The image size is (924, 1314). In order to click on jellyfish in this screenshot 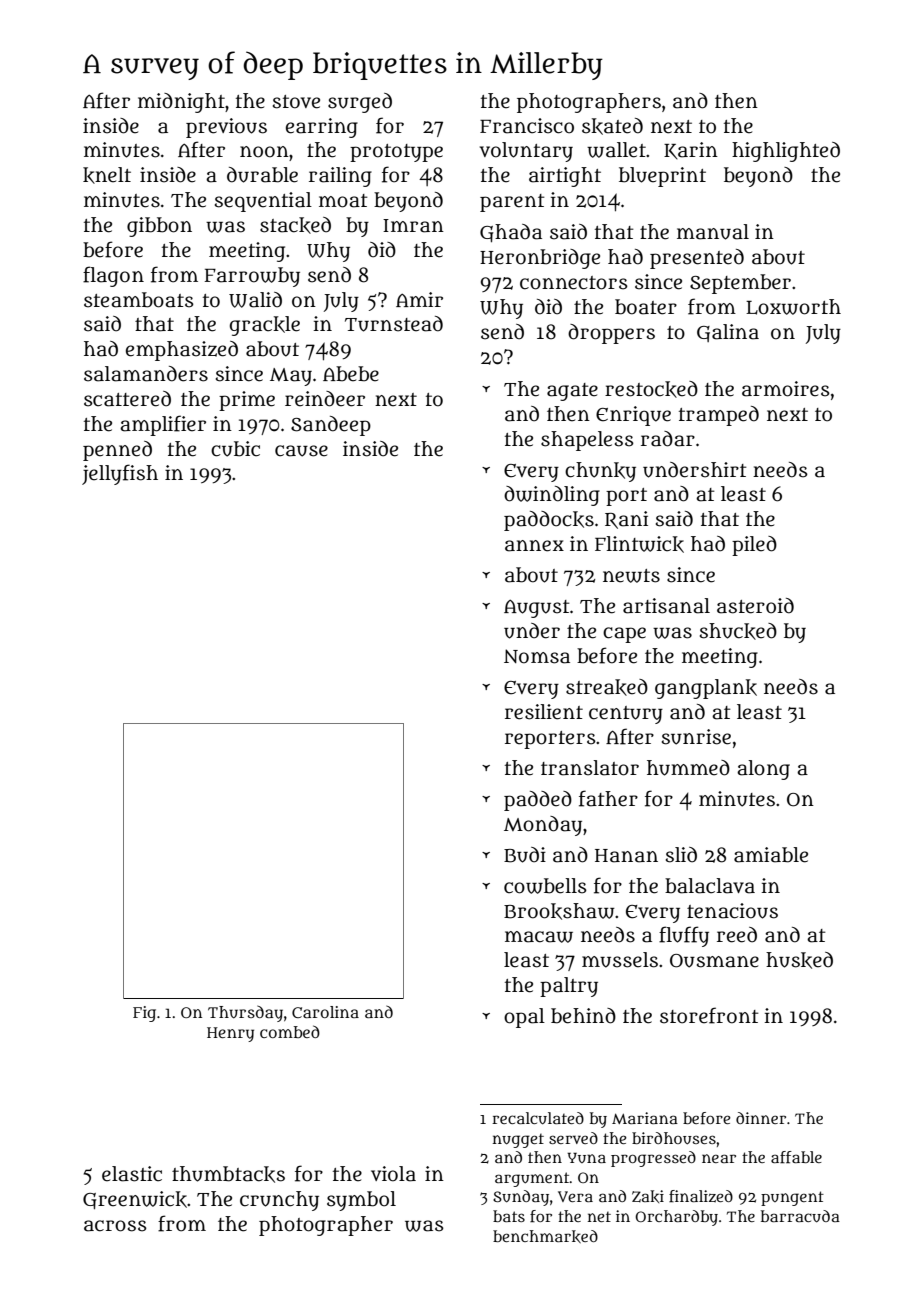, I will do `click(120, 474)`.
